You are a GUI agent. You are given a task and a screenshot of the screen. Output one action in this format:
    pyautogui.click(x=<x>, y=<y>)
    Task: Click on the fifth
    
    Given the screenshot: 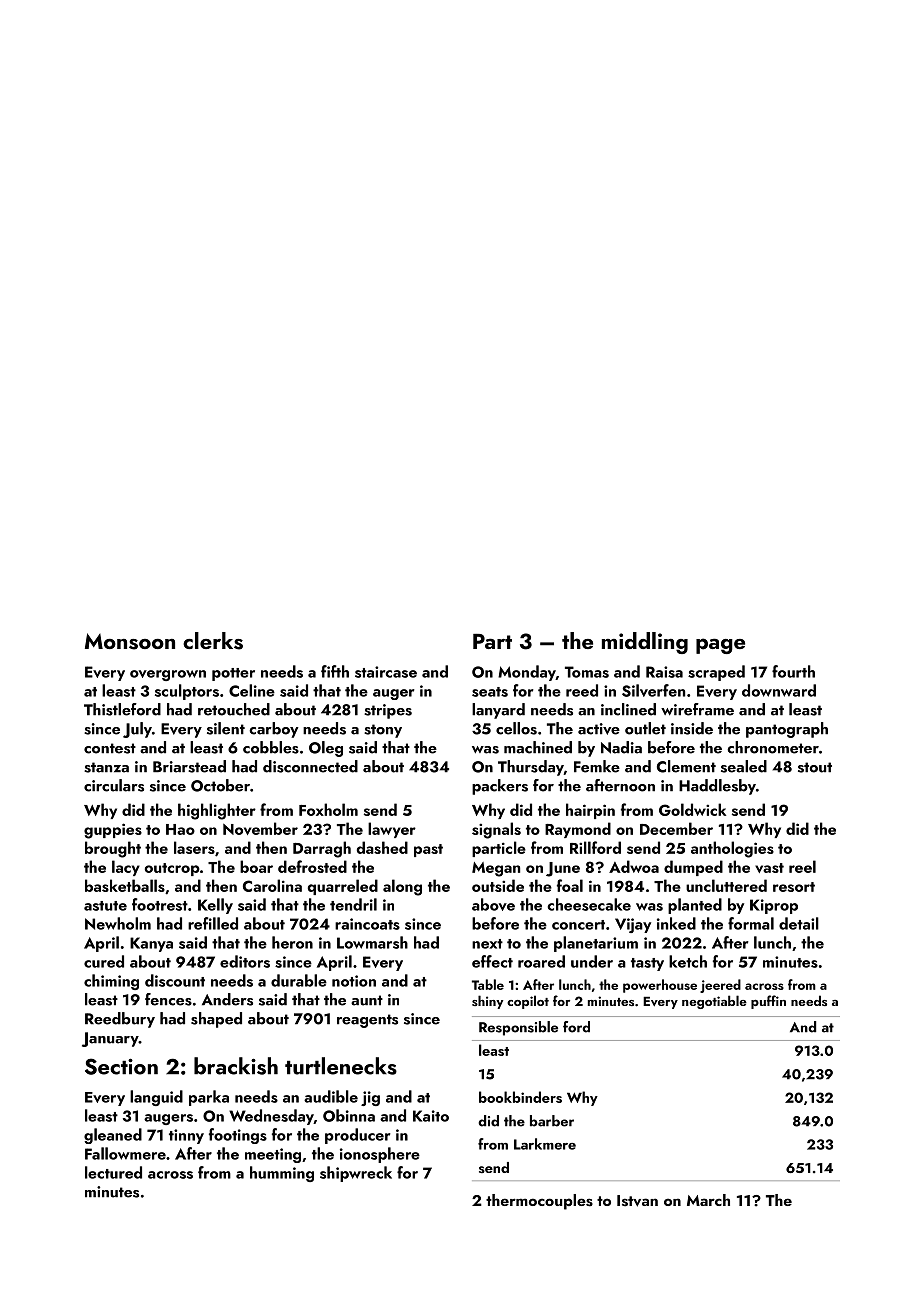 What is the action you would take?
    pyautogui.click(x=335, y=671)
